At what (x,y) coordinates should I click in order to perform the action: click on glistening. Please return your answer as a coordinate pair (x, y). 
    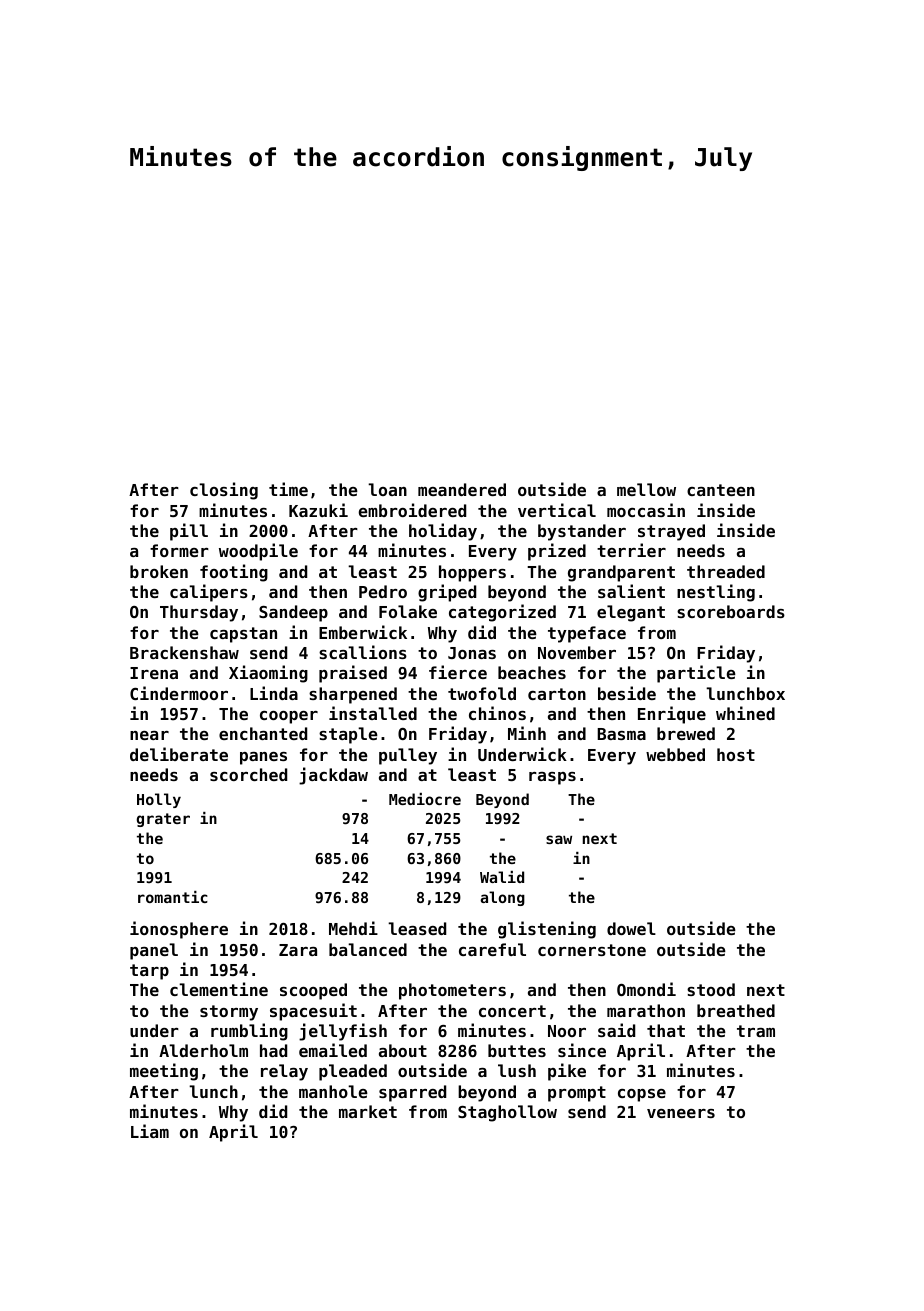
    Looking at the image, I should click on (547, 930).
